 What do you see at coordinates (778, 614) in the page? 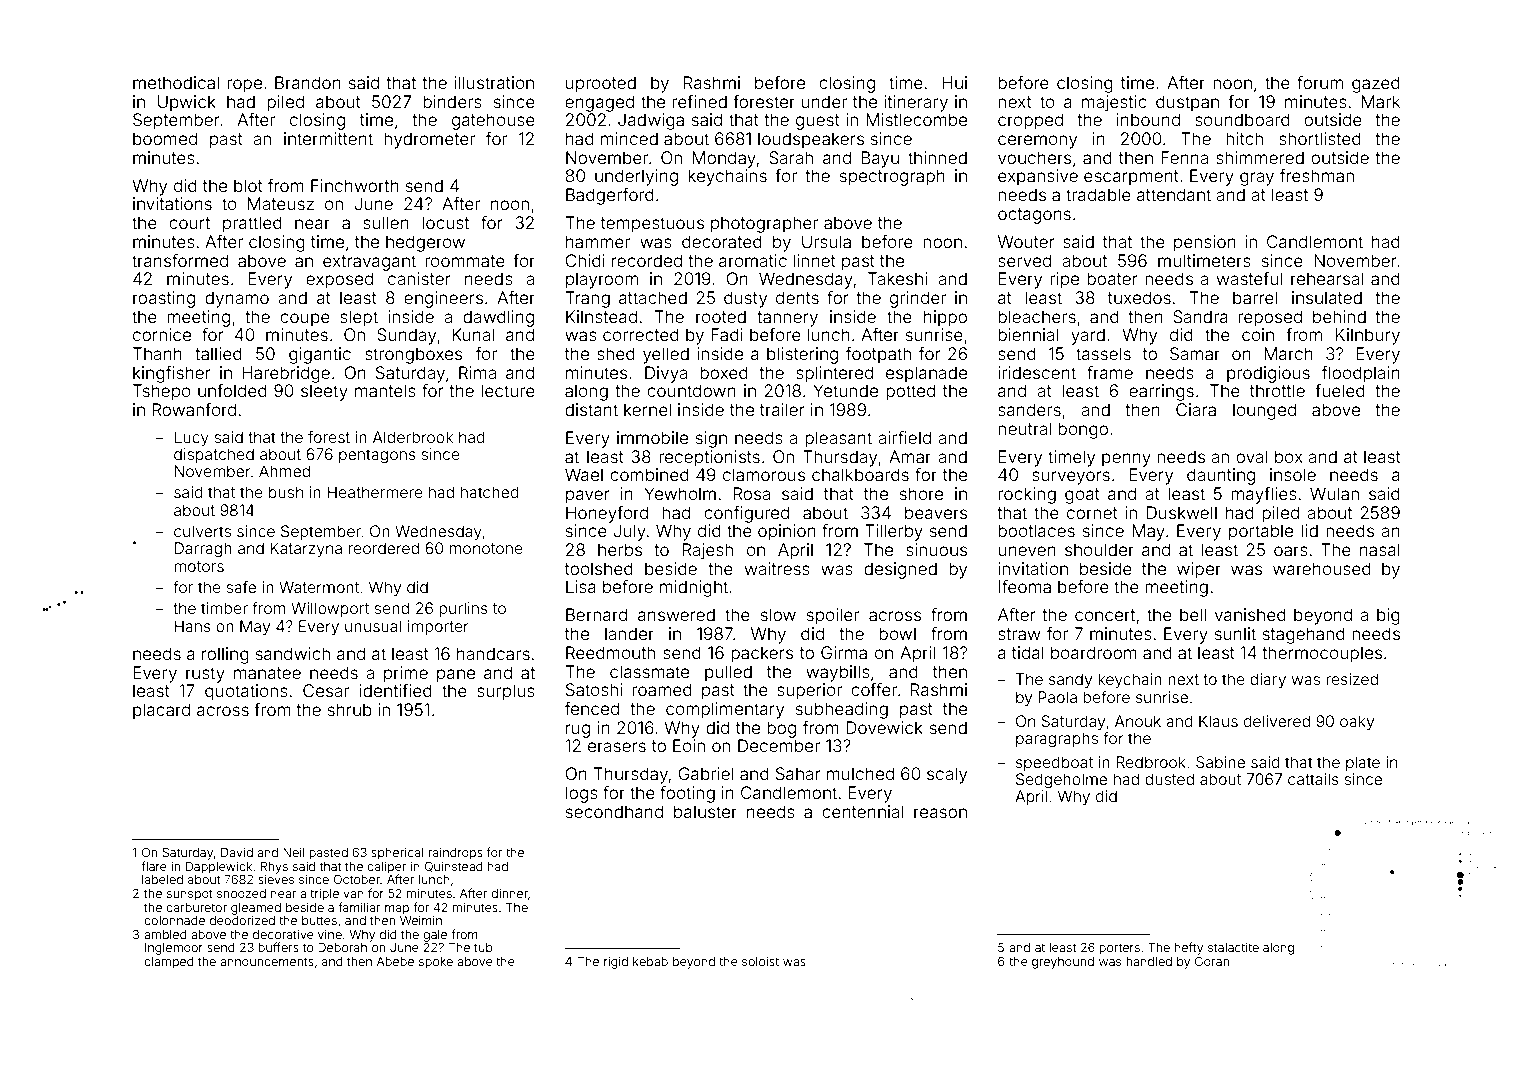
I see `slow` at bounding box center [778, 614].
